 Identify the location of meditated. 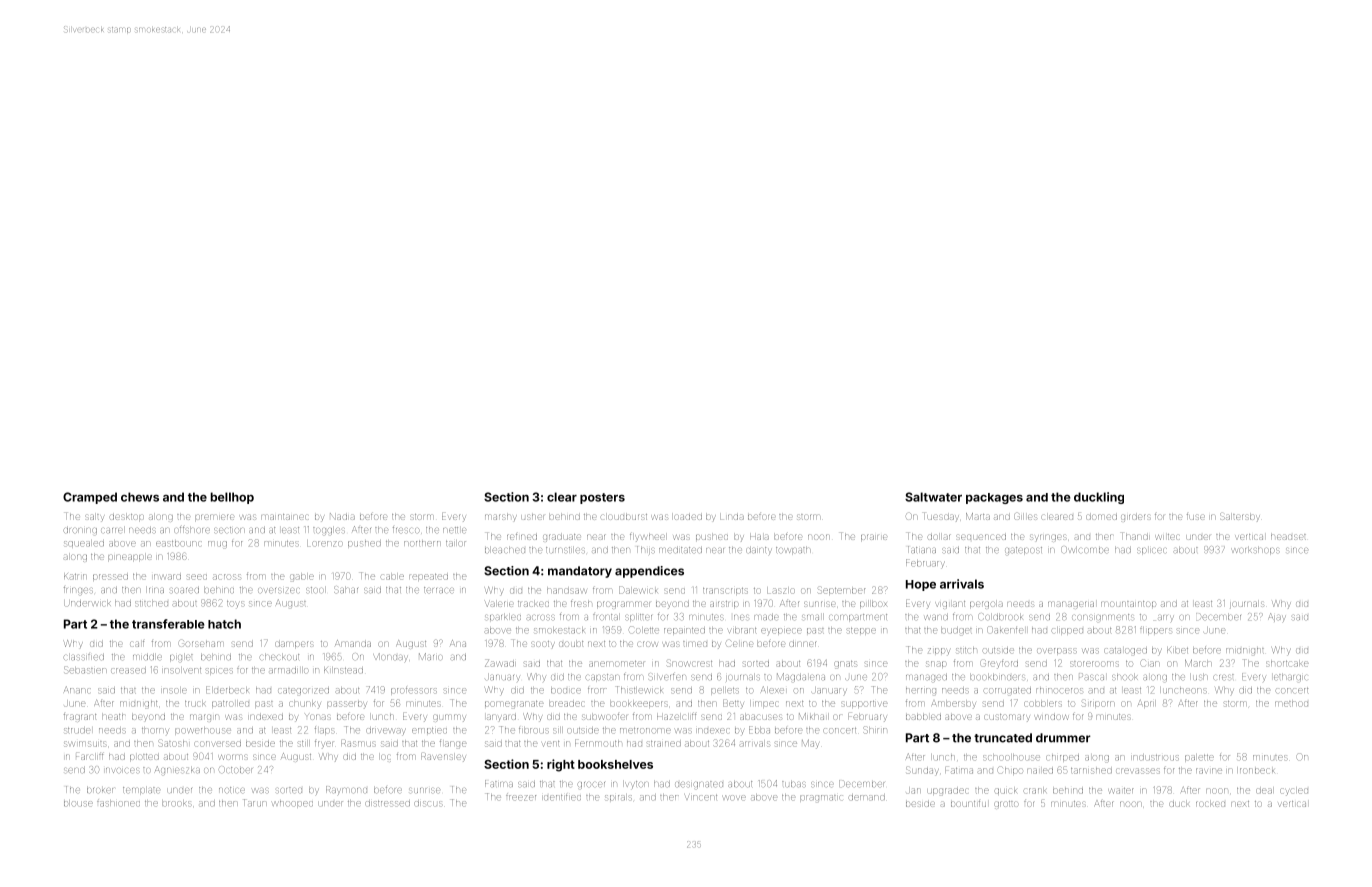
(680, 550).
